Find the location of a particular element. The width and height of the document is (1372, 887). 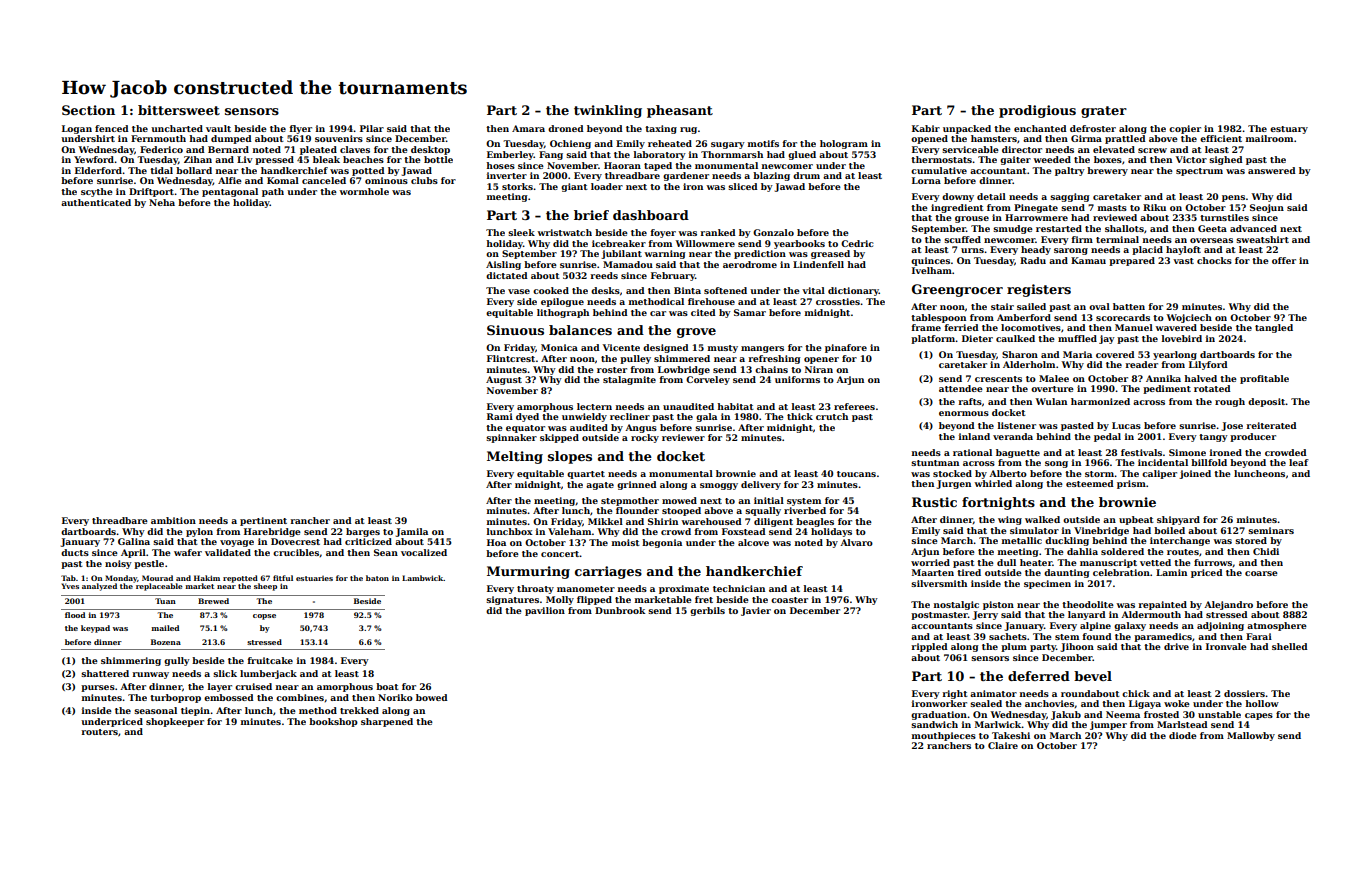

overture is located at coordinates (1052, 389).
